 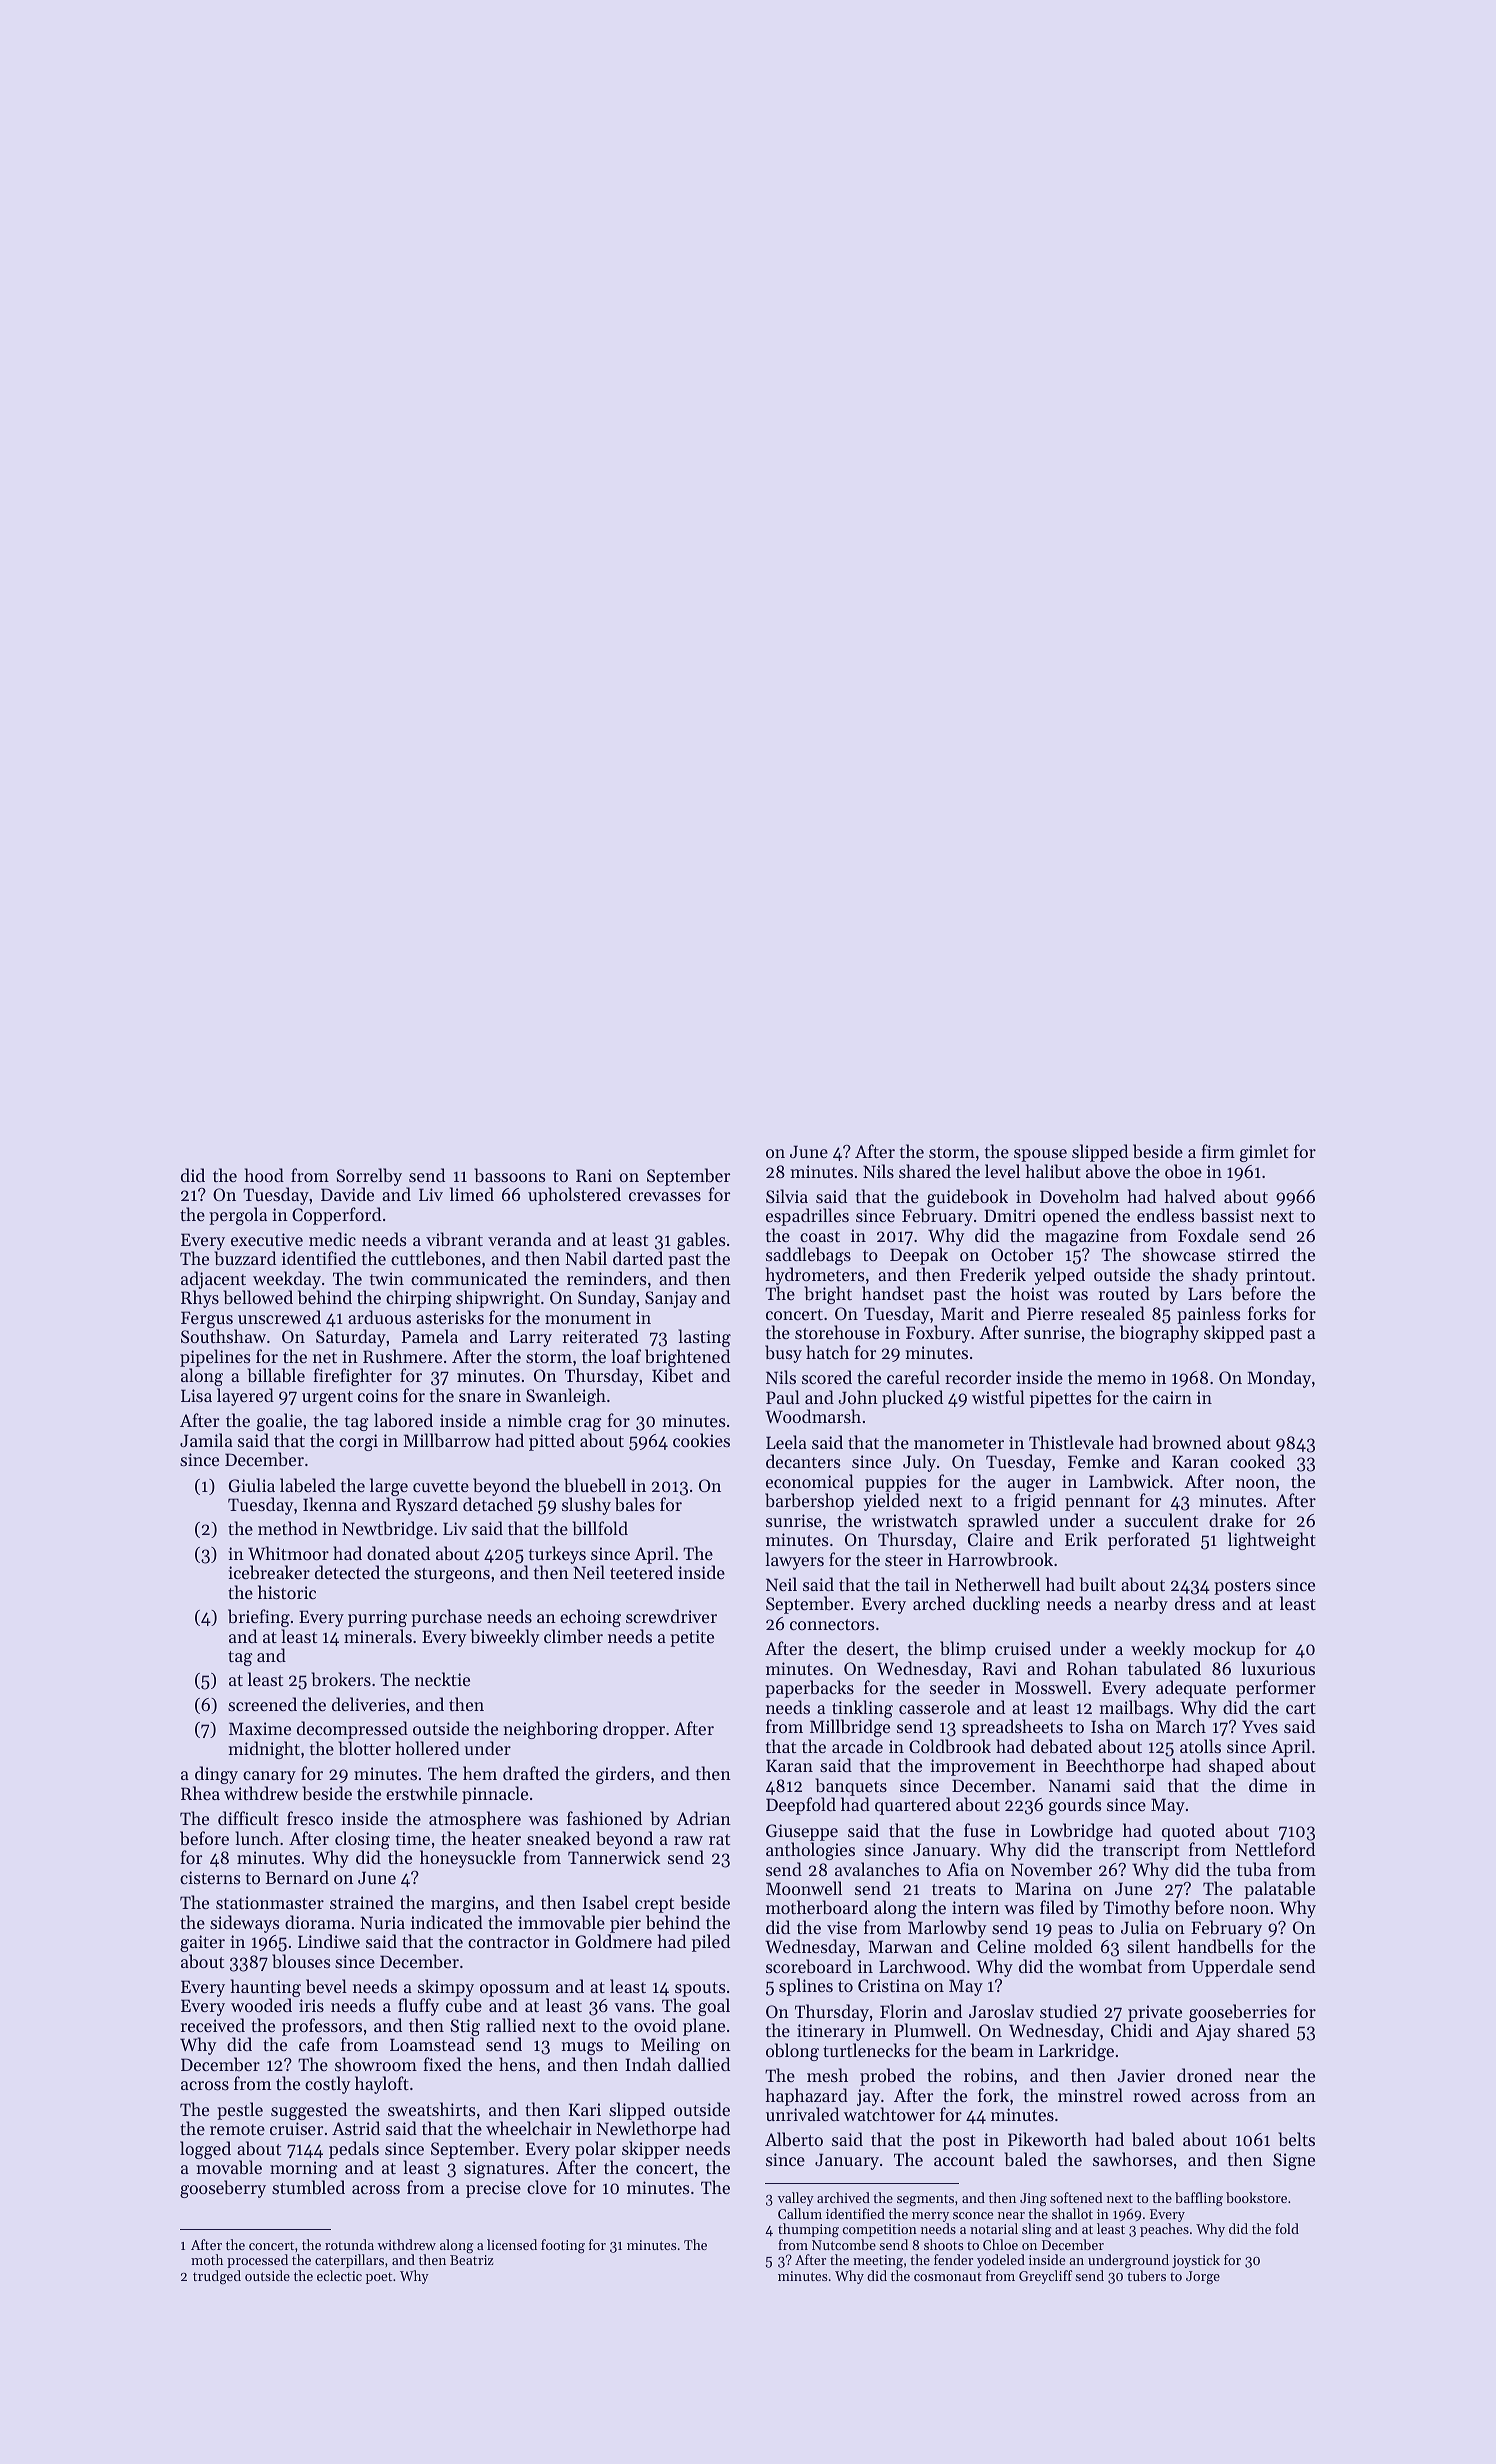 What do you see at coordinates (1279, 1379) in the screenshot?
I see `Monday` at bounding box center [1279, 1379].
